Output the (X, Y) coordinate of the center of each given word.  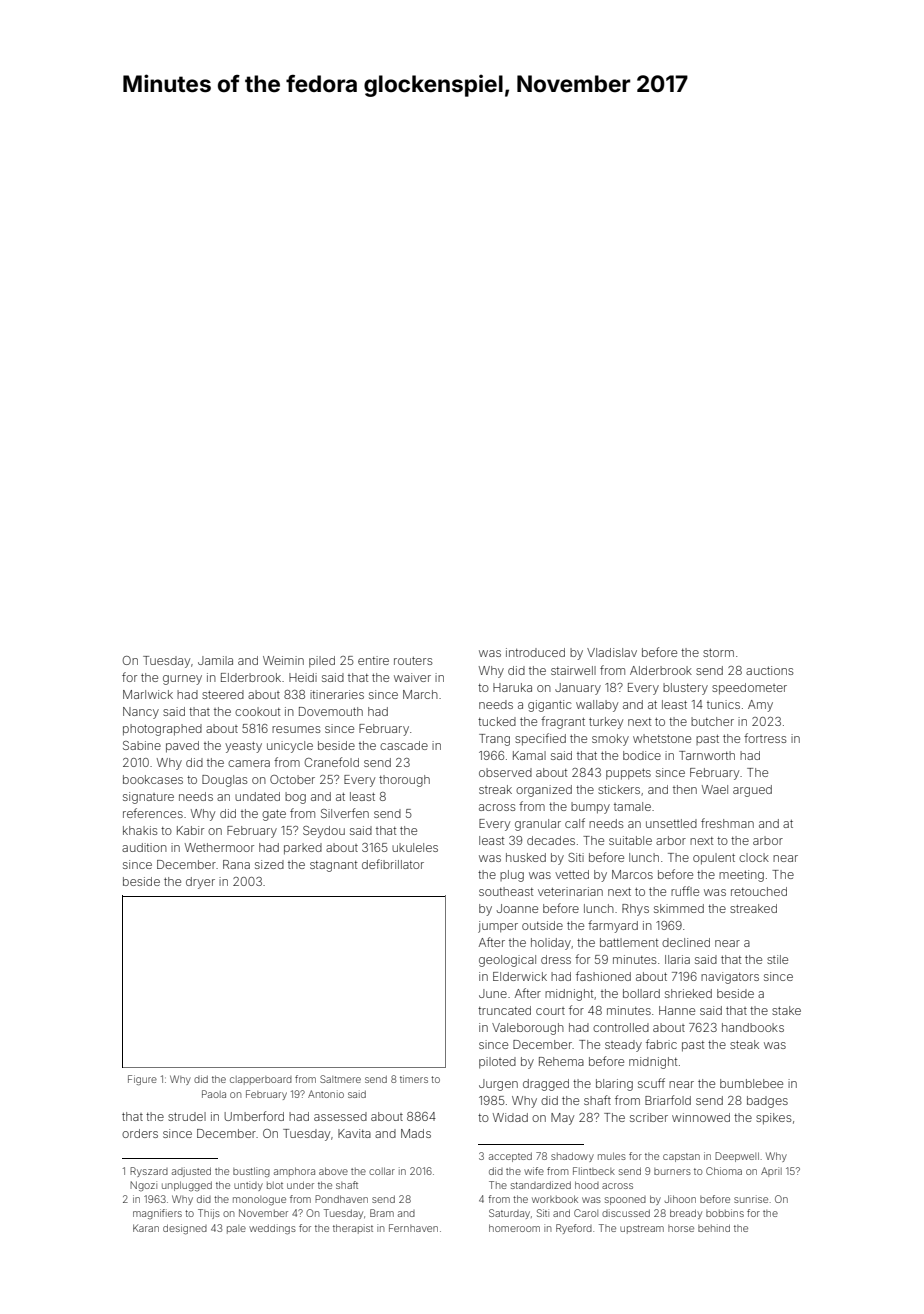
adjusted (191, 1172)
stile (777, 959)
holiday (551, 944)
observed (505, 772)
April (771, 1172)
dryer (200, 883)
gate (274, 815)
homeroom (514, 1228)
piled (322, 662)
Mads (416, 1133)
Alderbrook (661, 670)
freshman (727, 823)
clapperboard (261, 1080)
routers (413, 661)
